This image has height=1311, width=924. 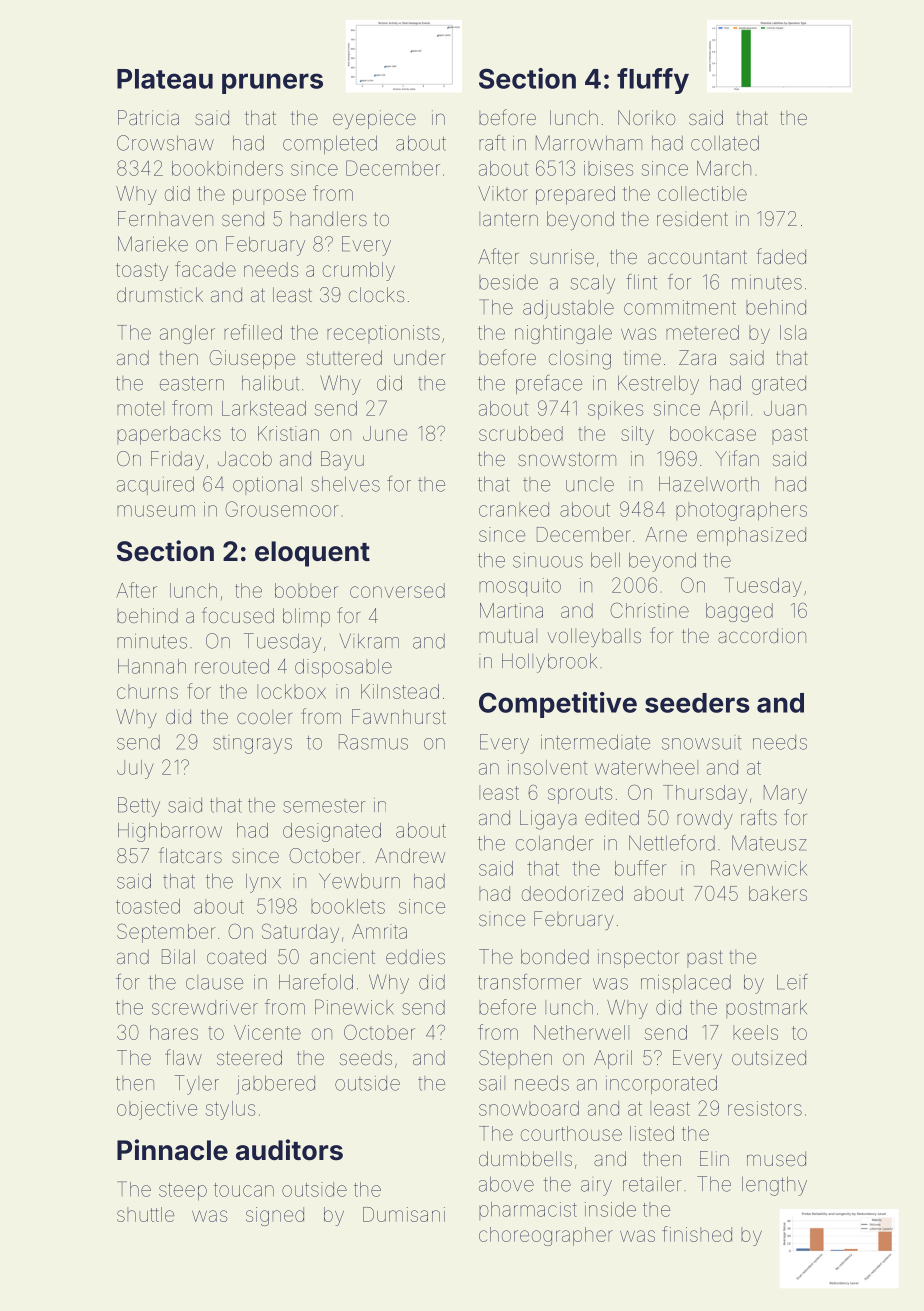 What do you see at coordinates (793, 332) in the image?
I see `Isla` at bounding box center [793, 332].
